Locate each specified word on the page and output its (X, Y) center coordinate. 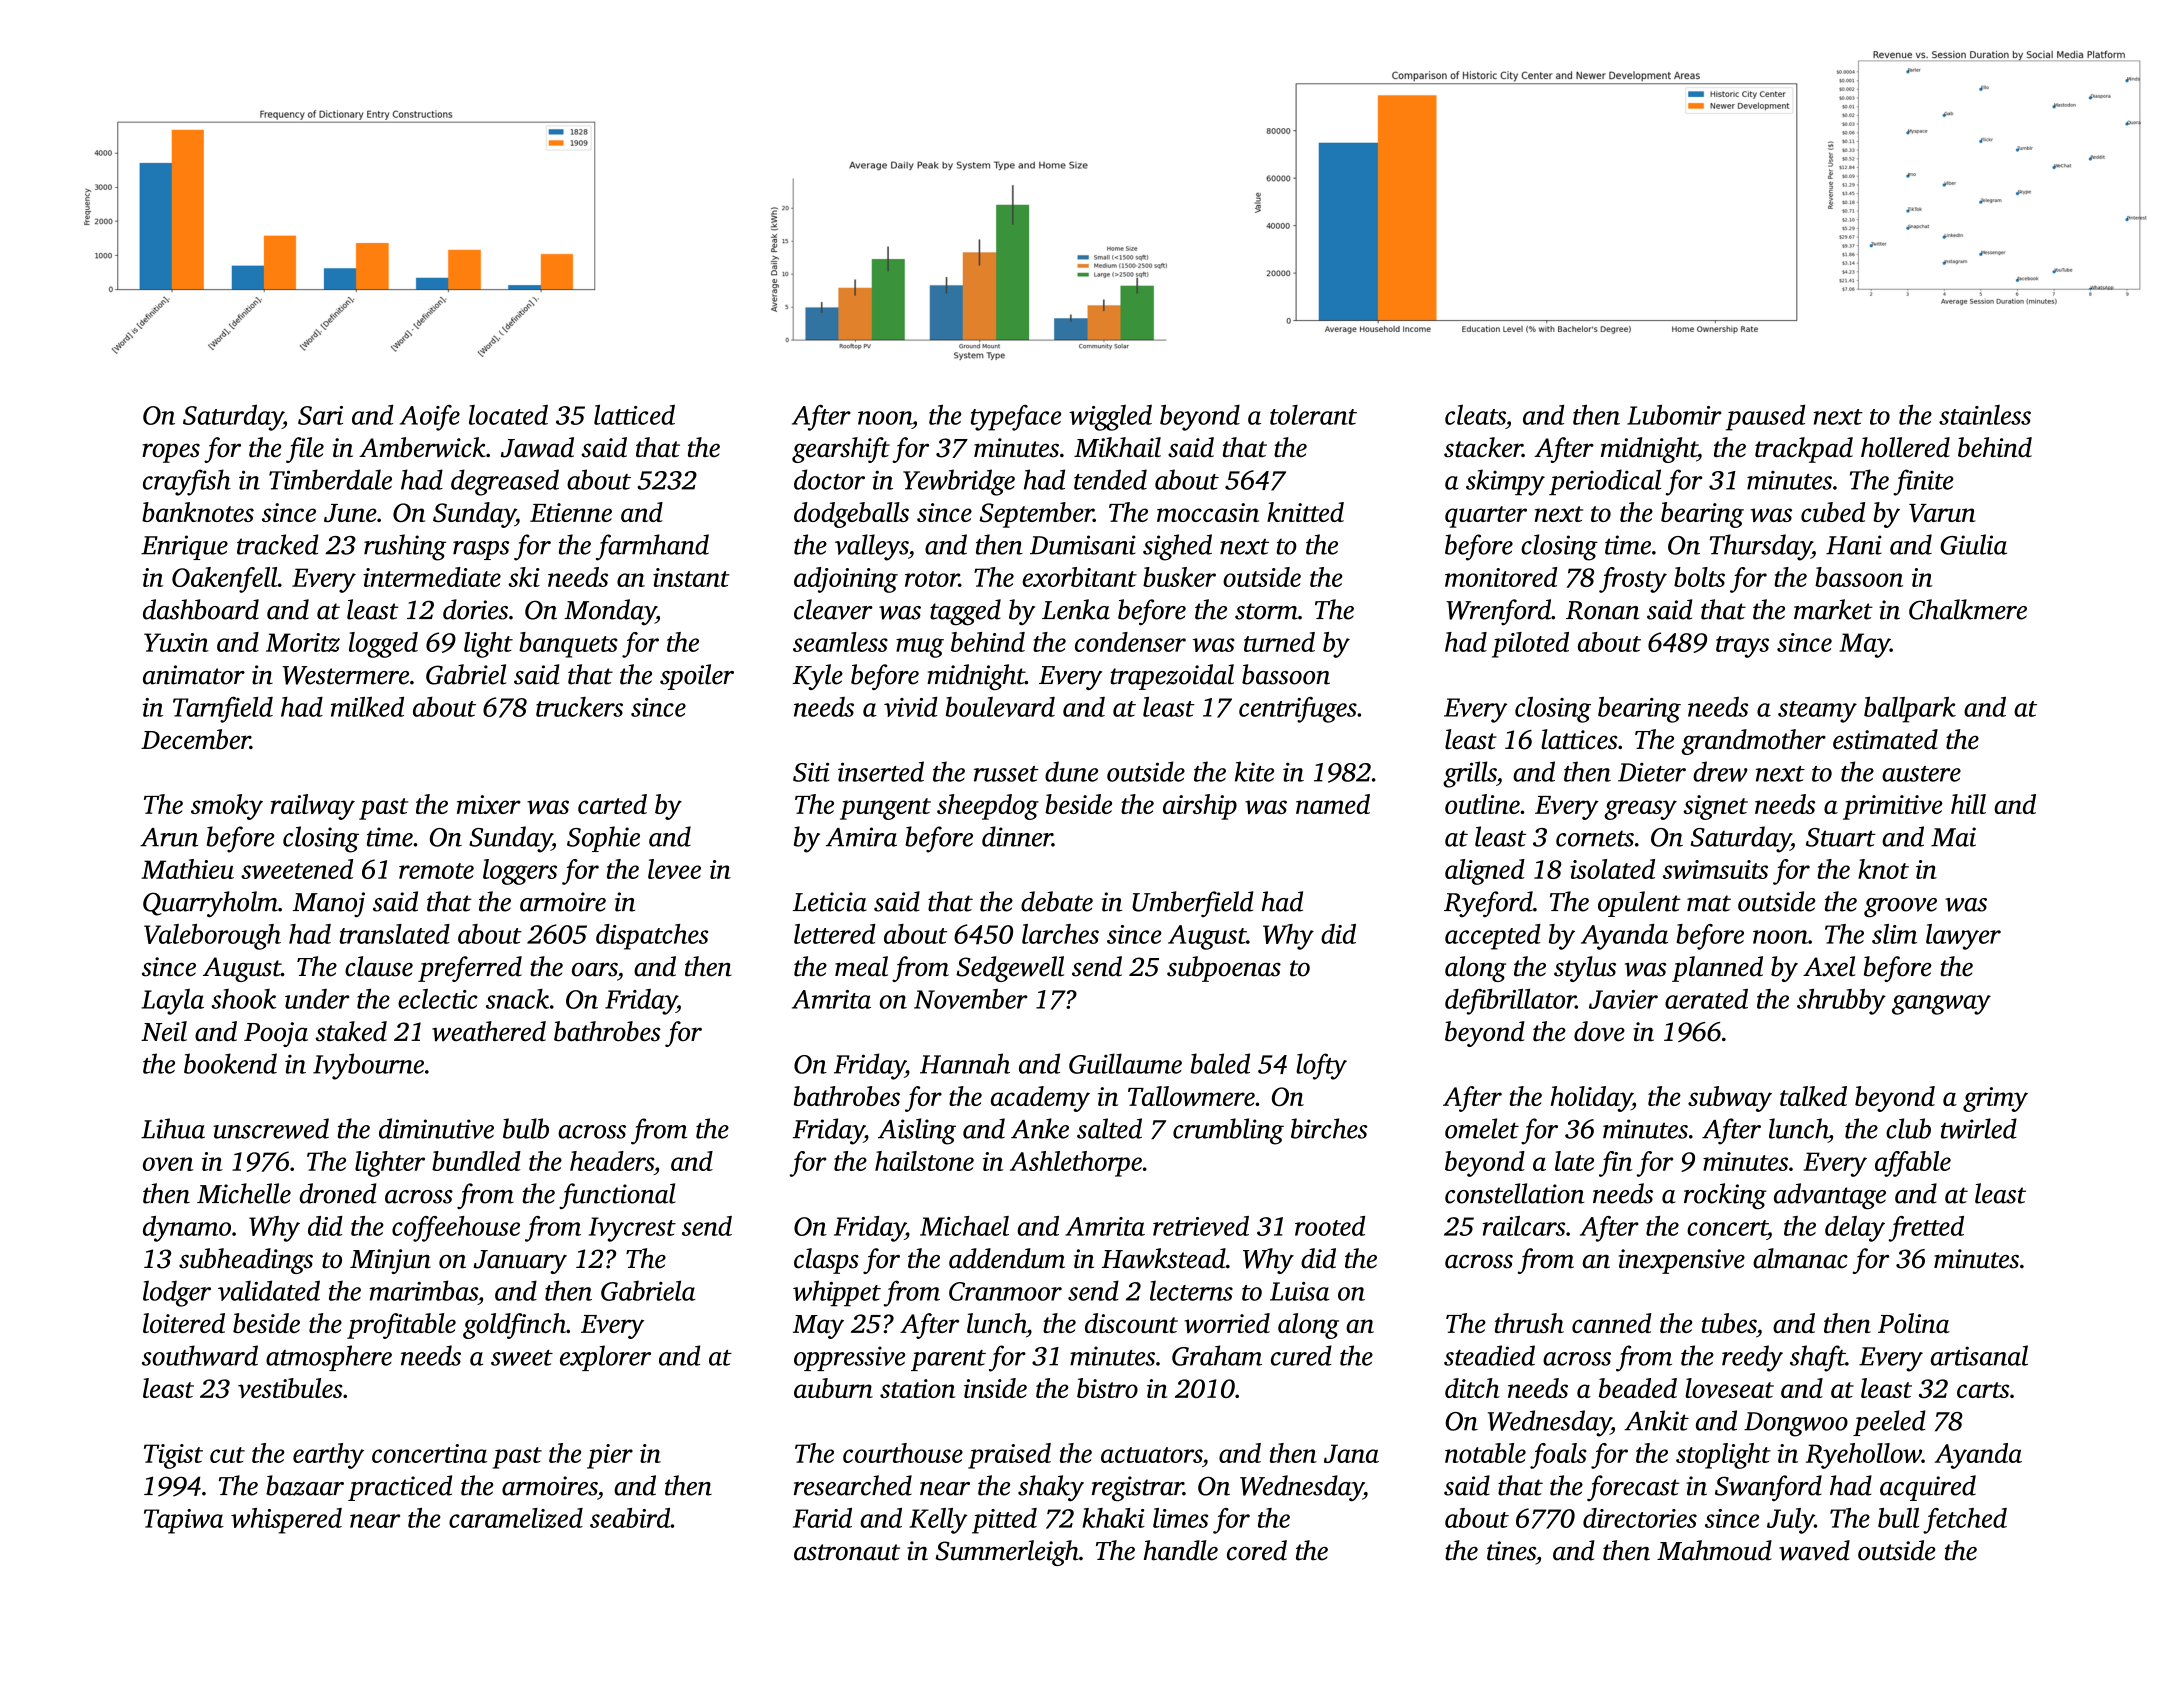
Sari (320, 415)
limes (1180, 1518)
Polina (1914, 1323)
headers (612, 1161)
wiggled (1110, 418)
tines (1511, 1551)
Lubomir (1674, 414)
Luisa (1300, 1291)
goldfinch (514, 1326)
